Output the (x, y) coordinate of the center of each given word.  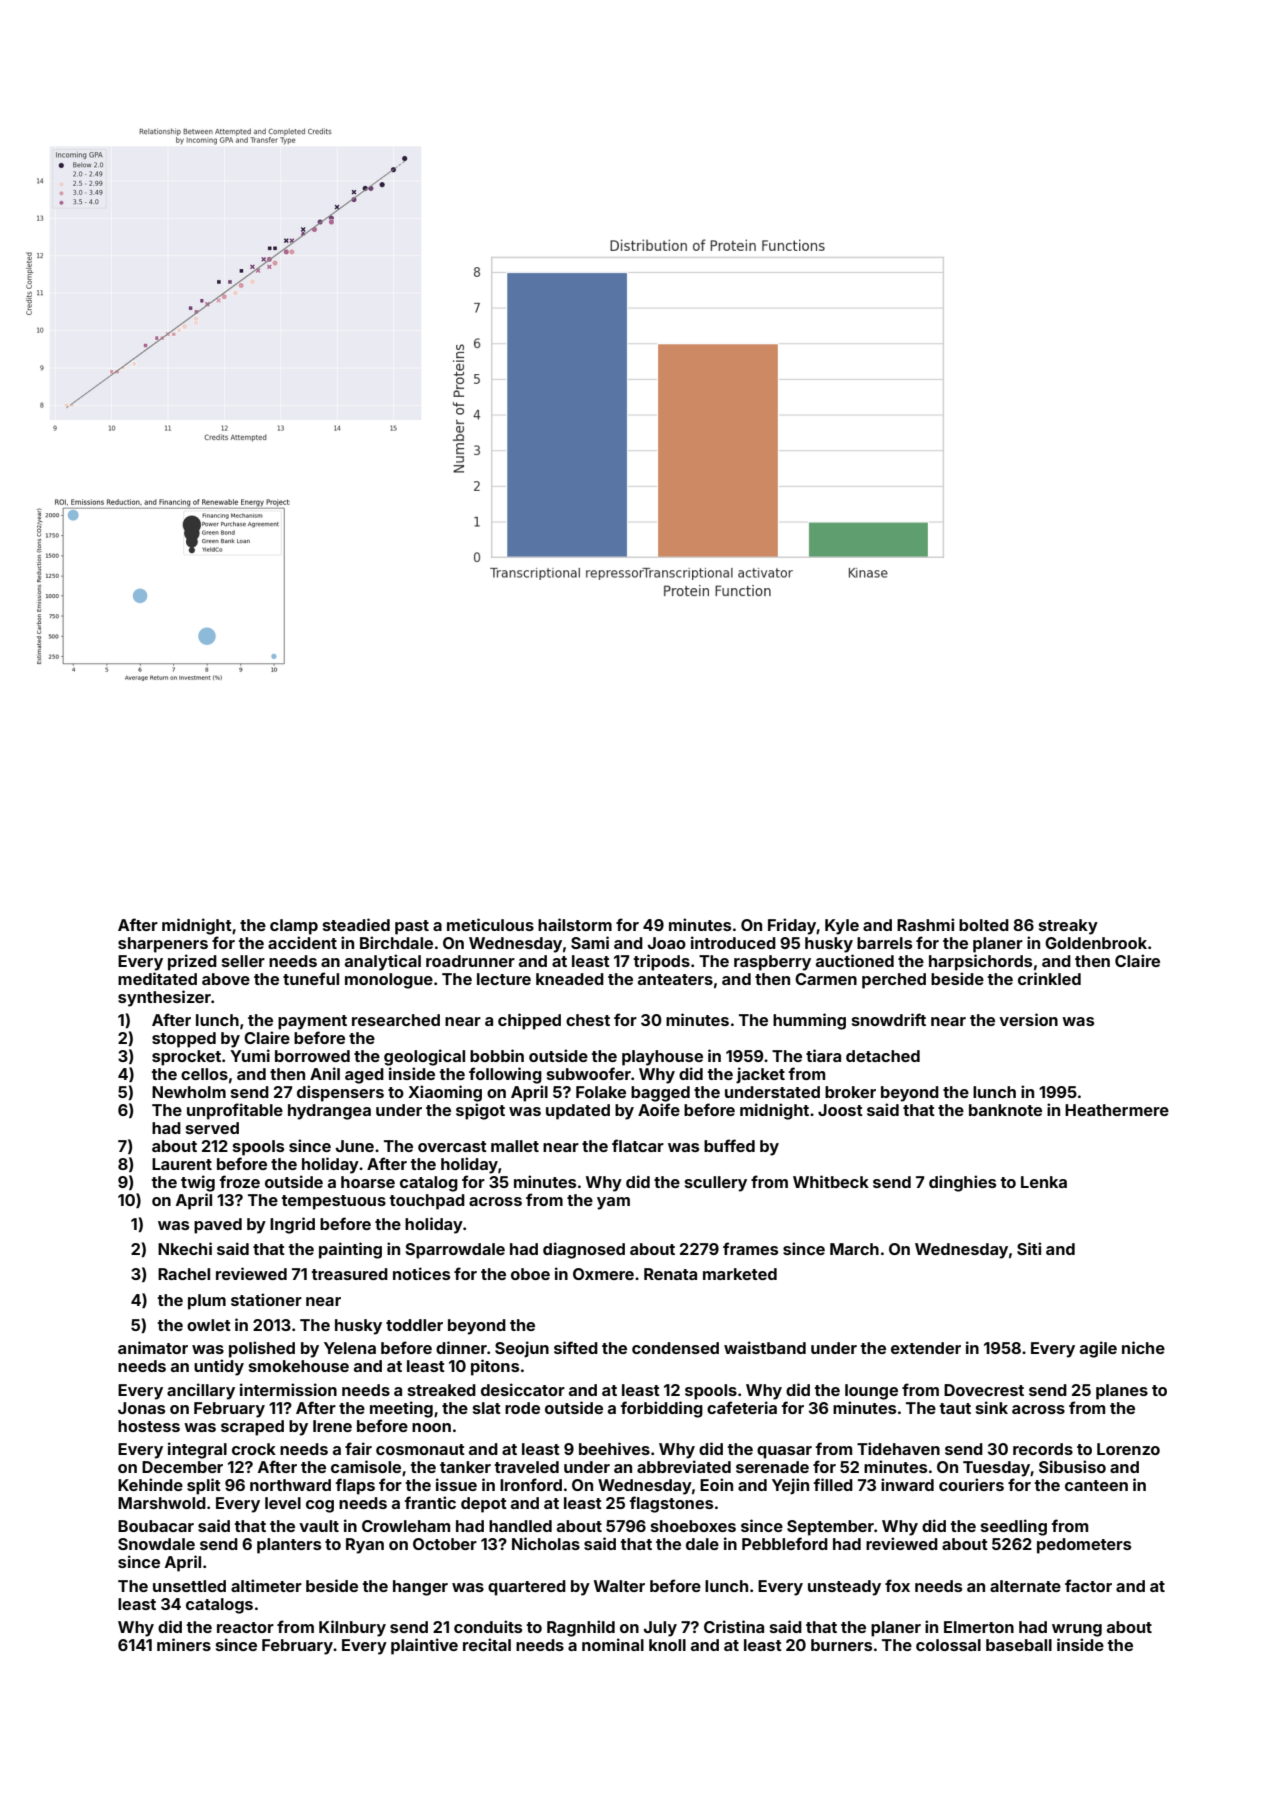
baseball (1019, 1645)
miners (184, 1644)
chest (588, 1020)
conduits (488, 1626)
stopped (184, 1040)
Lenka (1044, 1182)
